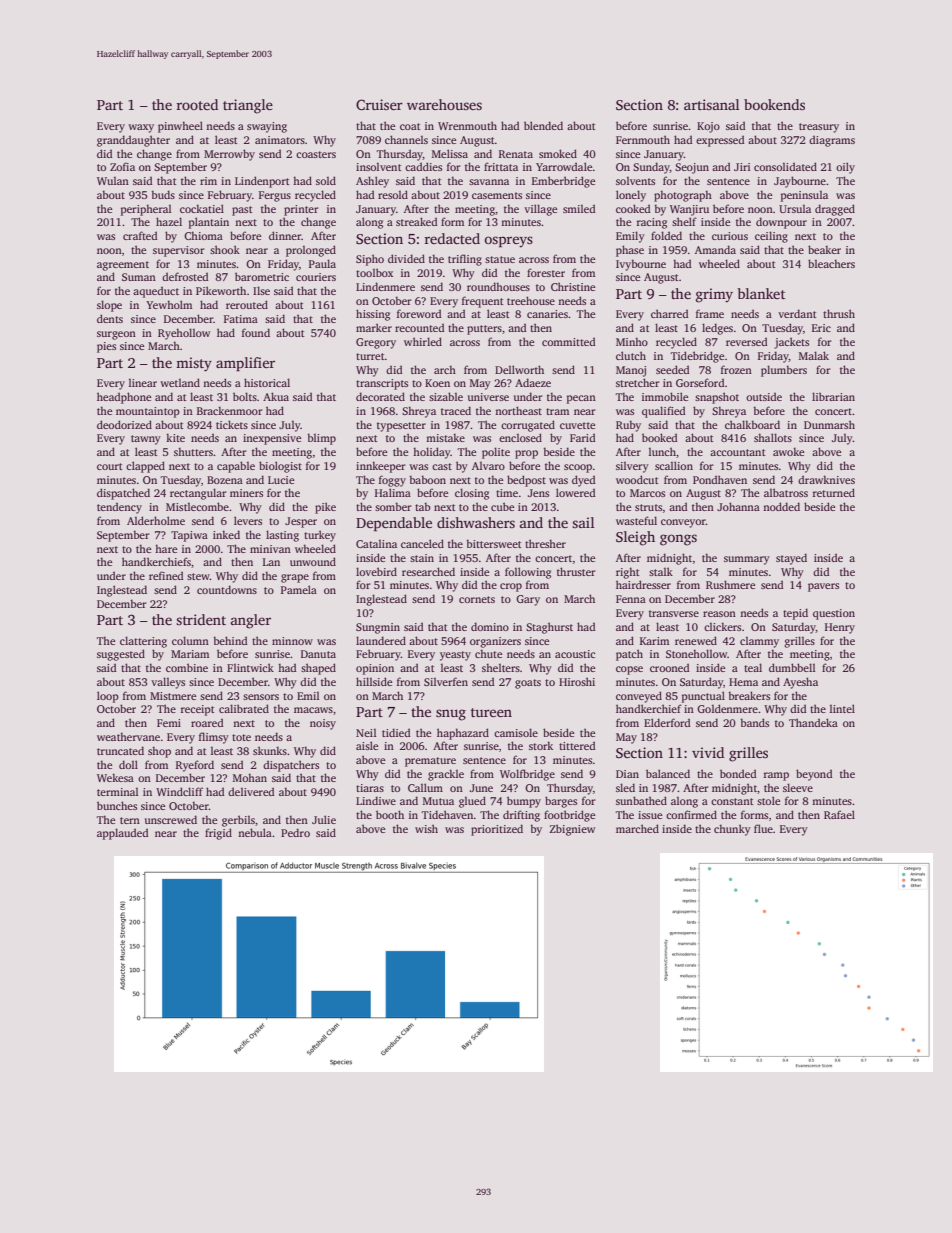 This screenshot has width=952, height=1233. What do you see at coordinates (491, 712) in the screenshot?
I see `tureen` at bounding box center [491, 712].
